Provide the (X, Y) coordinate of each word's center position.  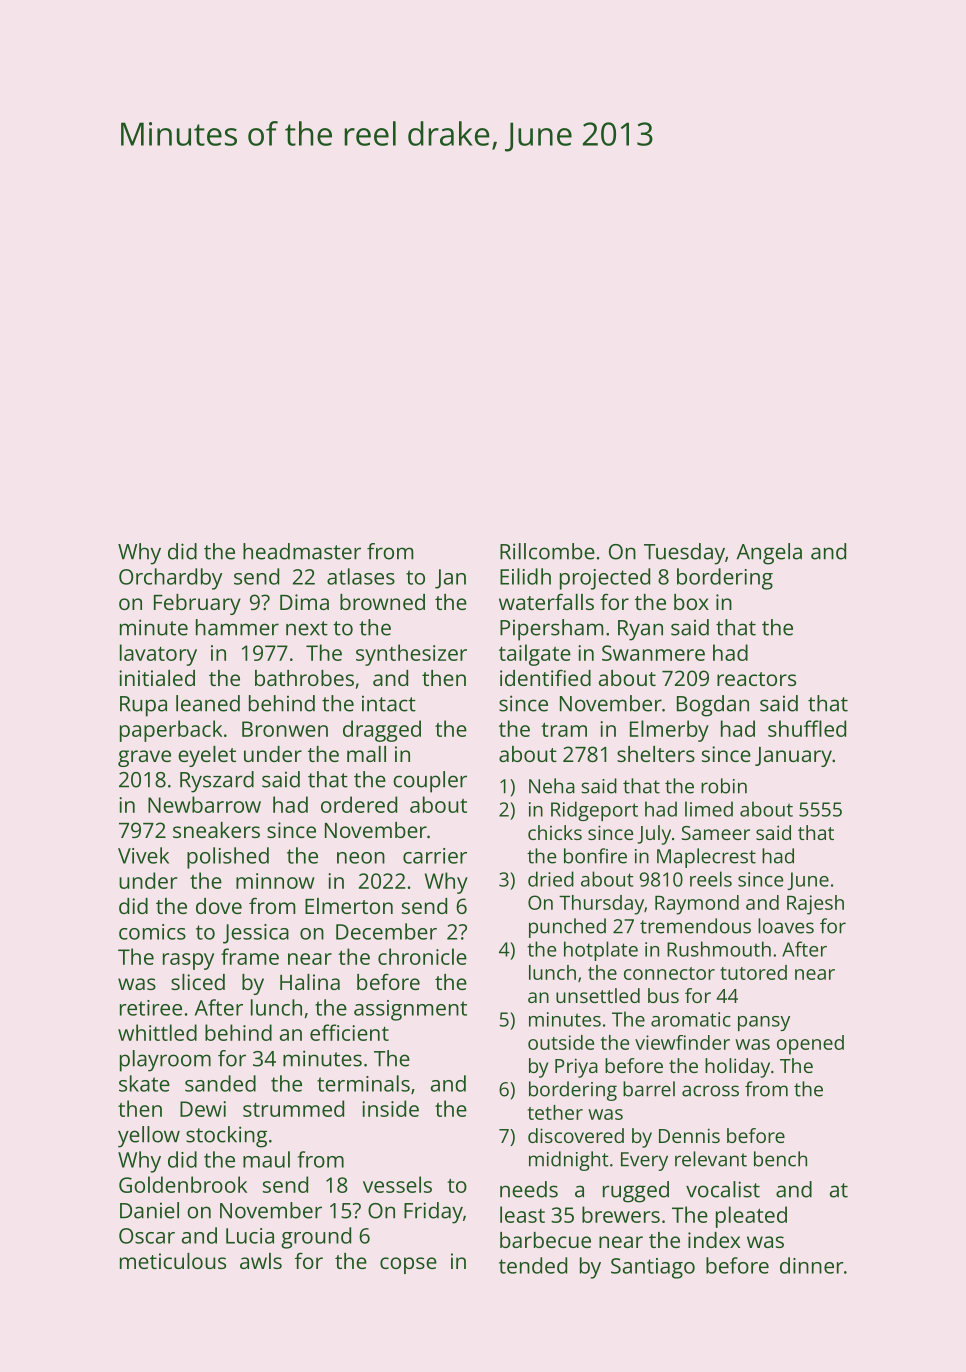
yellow (149, 1137)
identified (545, 677)
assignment (410, 1010)
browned (382, 602)
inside (390, 1108)
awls (261, 1261)
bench (780, 1159)
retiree (151, 1008)
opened (810, 1045)
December (386, 931)
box (691, 602)
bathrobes (304, 678)
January (793, 757)
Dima (304, 602)
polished (228, 858)
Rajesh (815, 905)
